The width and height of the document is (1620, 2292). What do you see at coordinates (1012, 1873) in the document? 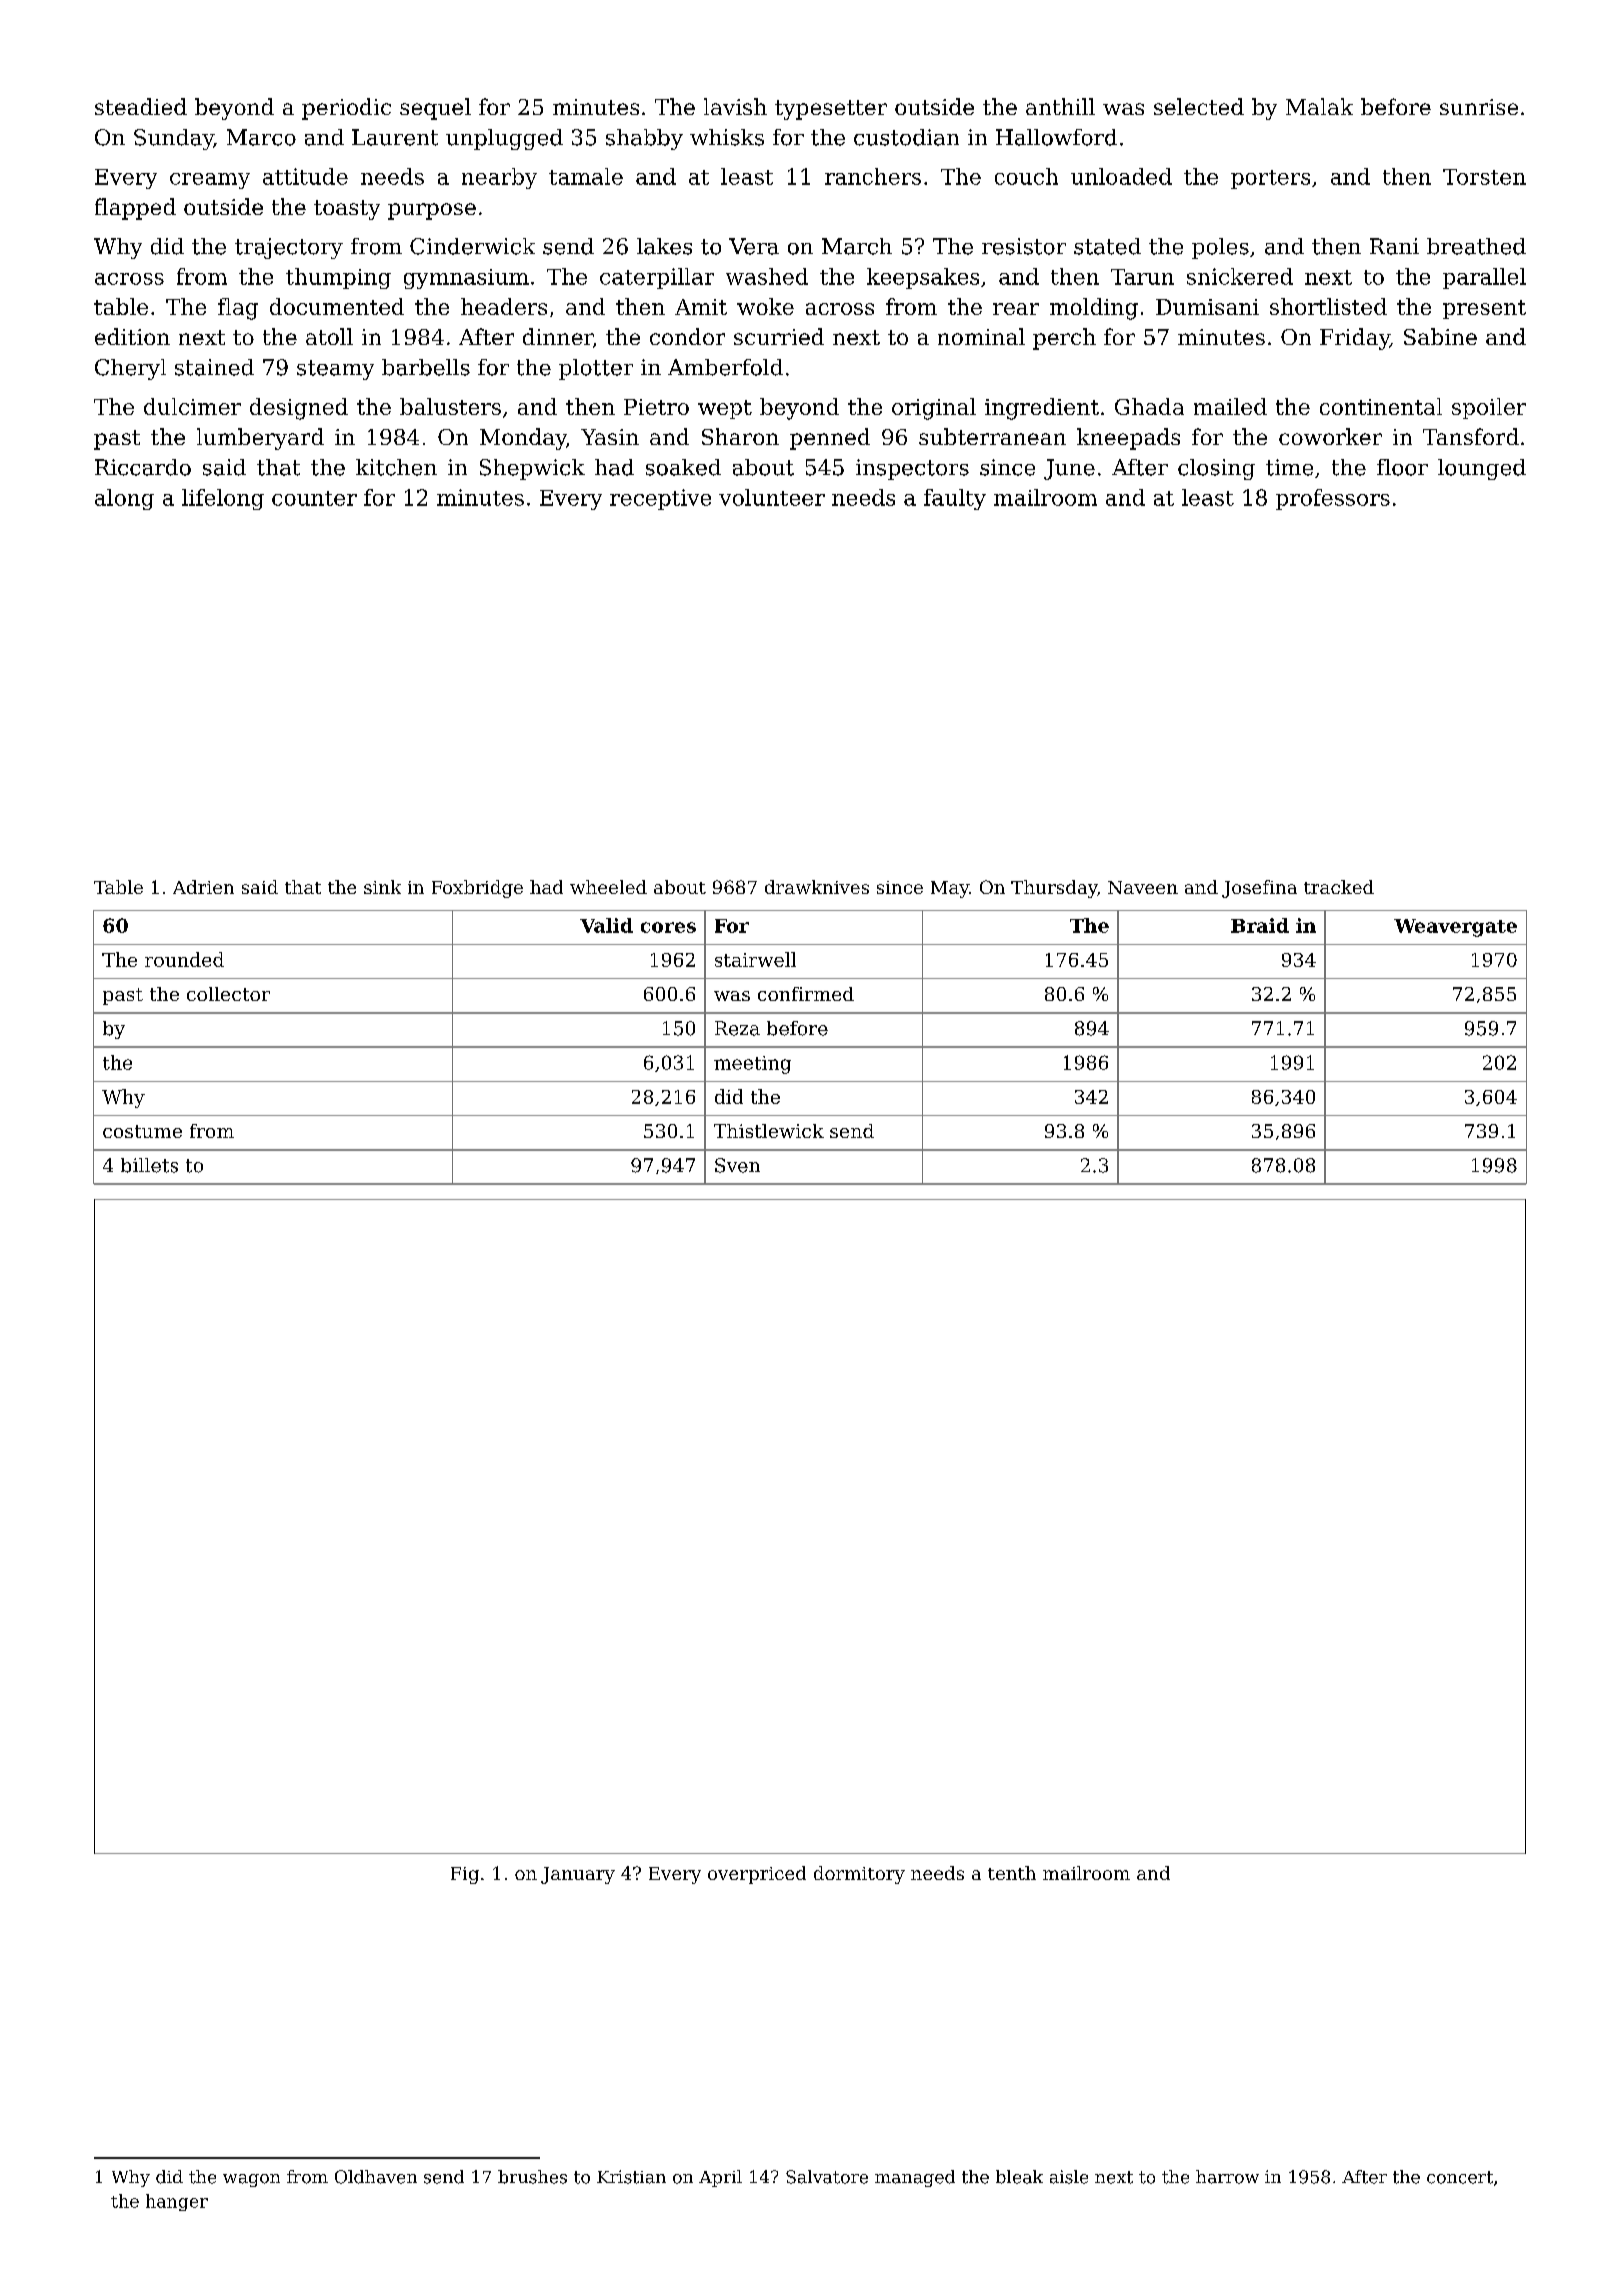
I see `tenth` at bounding box center [1012, 1873].
